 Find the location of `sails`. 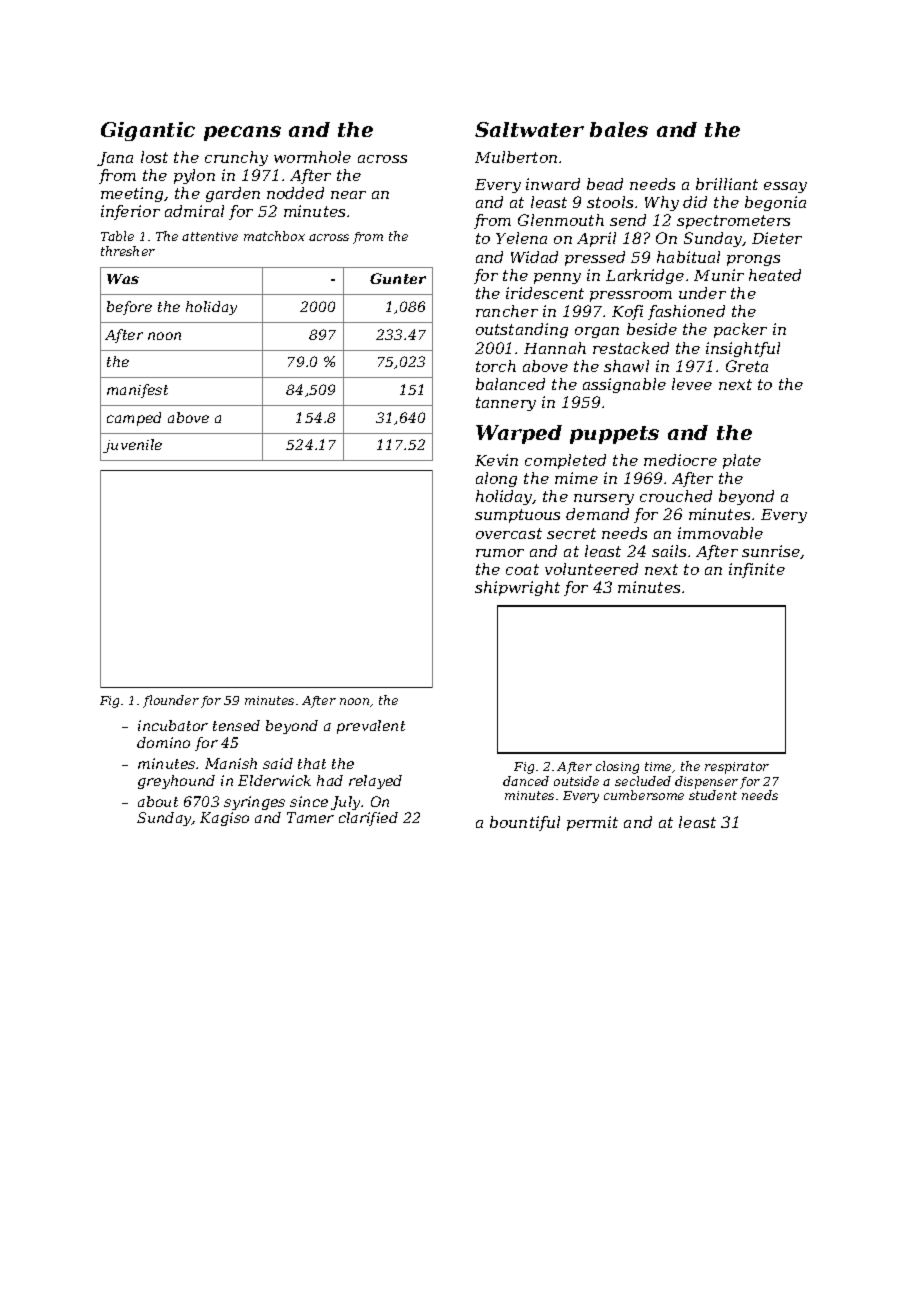

sails is located at coordinates (669, 551).
